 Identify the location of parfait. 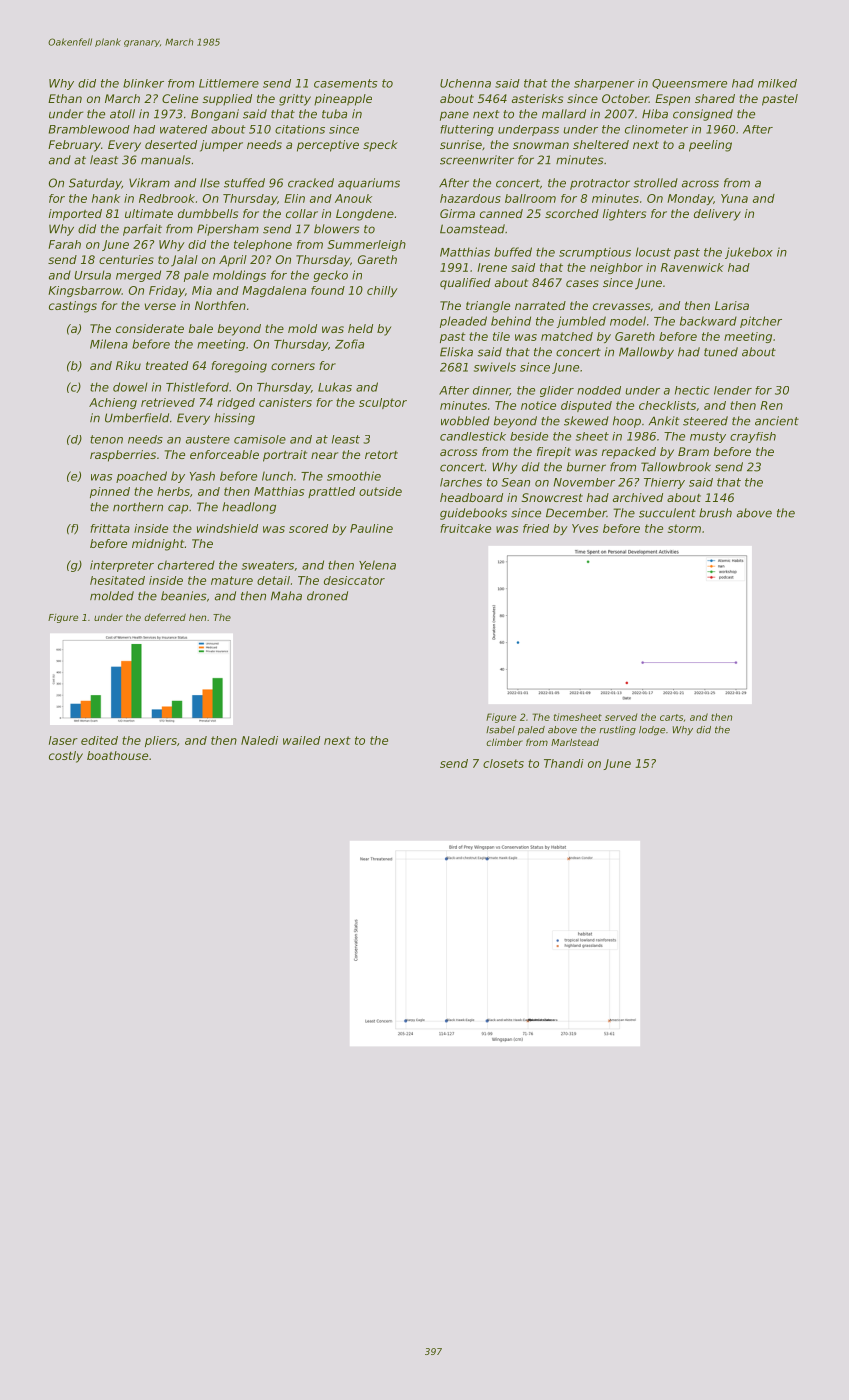
(142, 230).
